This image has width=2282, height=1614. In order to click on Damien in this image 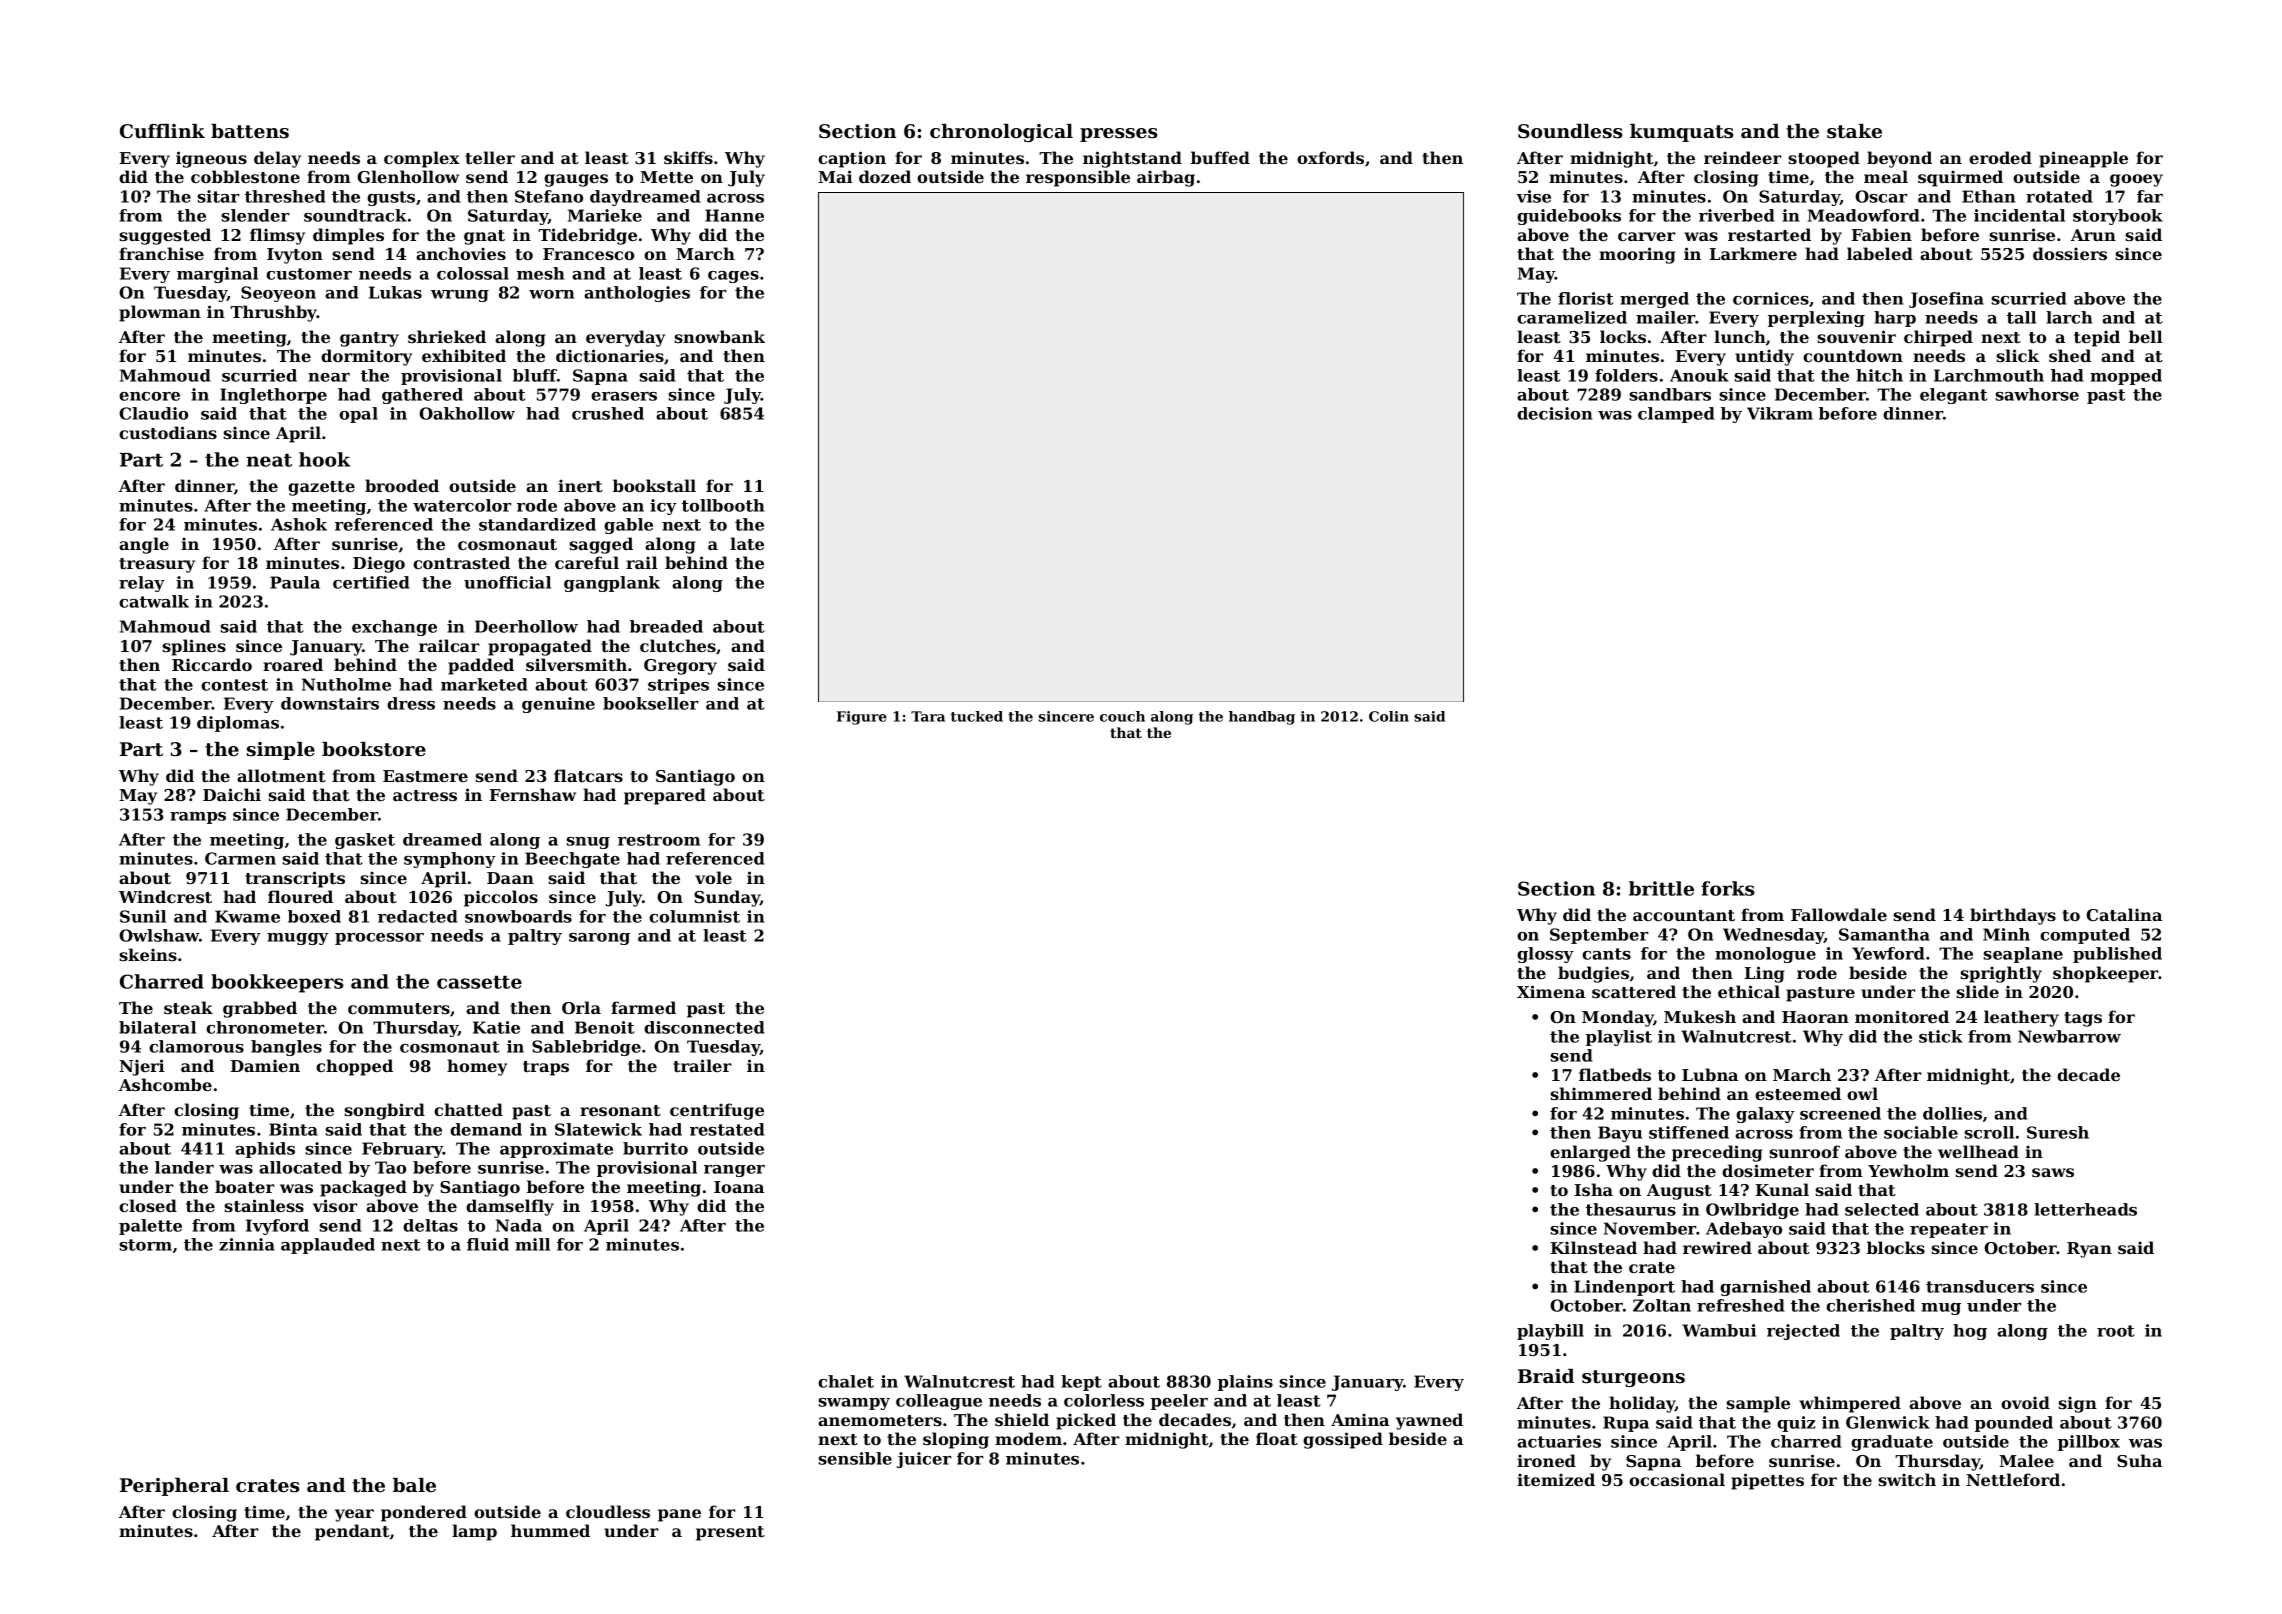, I will do `click(265, 1065)`.
